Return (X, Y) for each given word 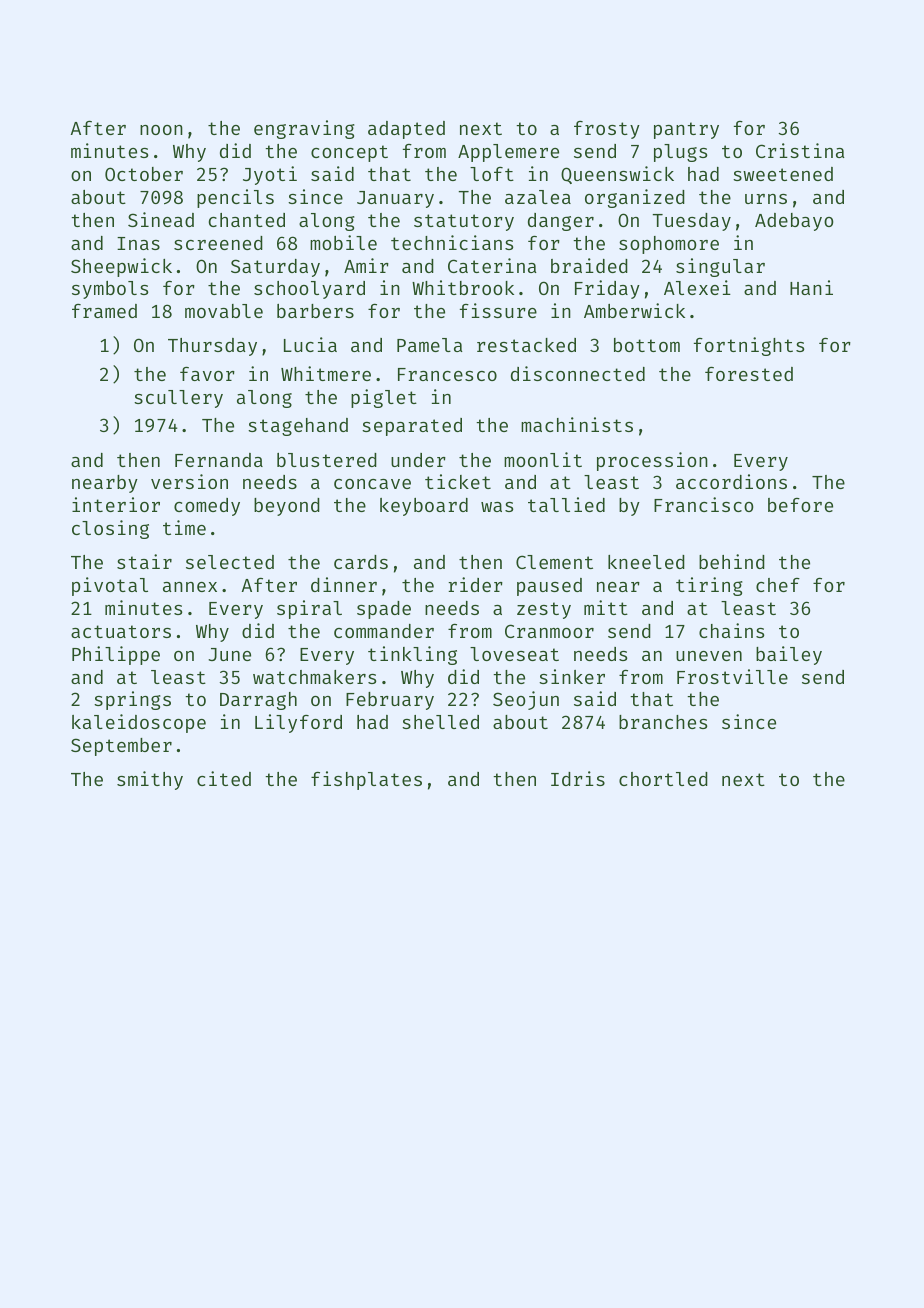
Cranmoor (549, 631)
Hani (811, 287)
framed (104, 311)
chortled (663, 779)
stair (144, 561)
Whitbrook (463, 287)
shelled (440, 722)
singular (720, 267)
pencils (235, 198)
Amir (366, 265)
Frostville (732, 676)
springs (132, 700)
